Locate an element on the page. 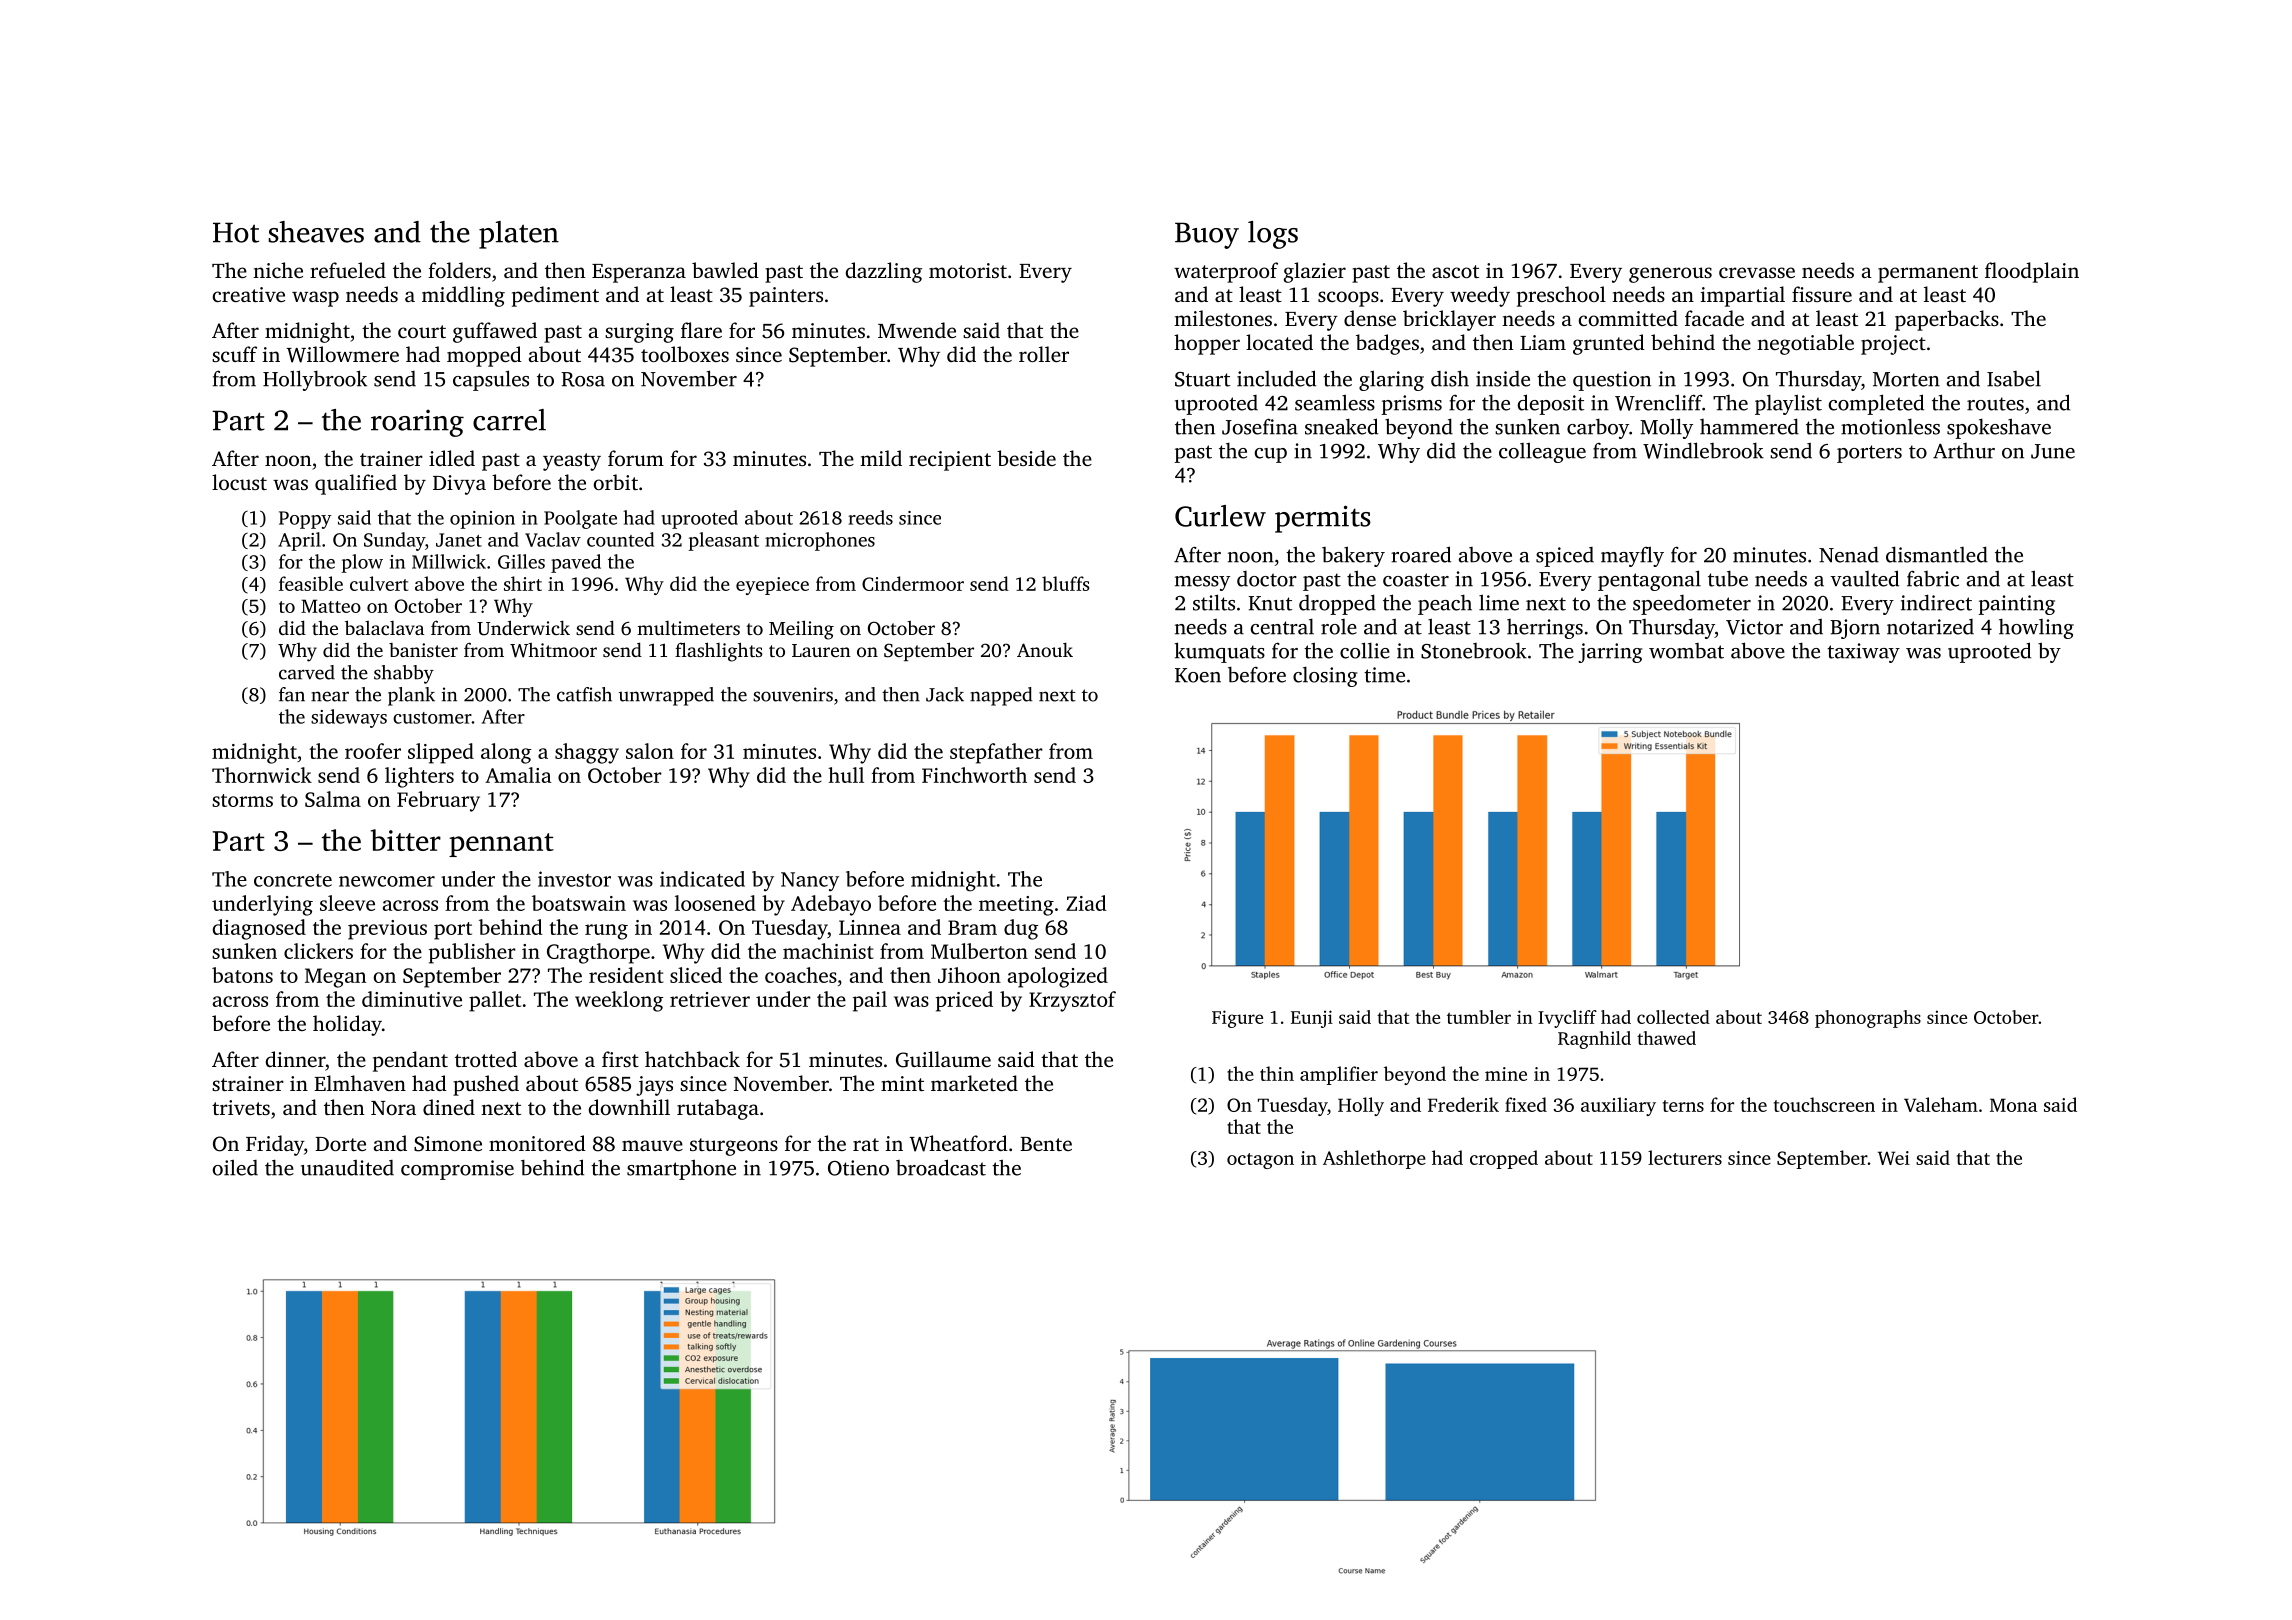 The width and height of the page is (2292, 1620). compromise is located at coordinates (457, 1170).
